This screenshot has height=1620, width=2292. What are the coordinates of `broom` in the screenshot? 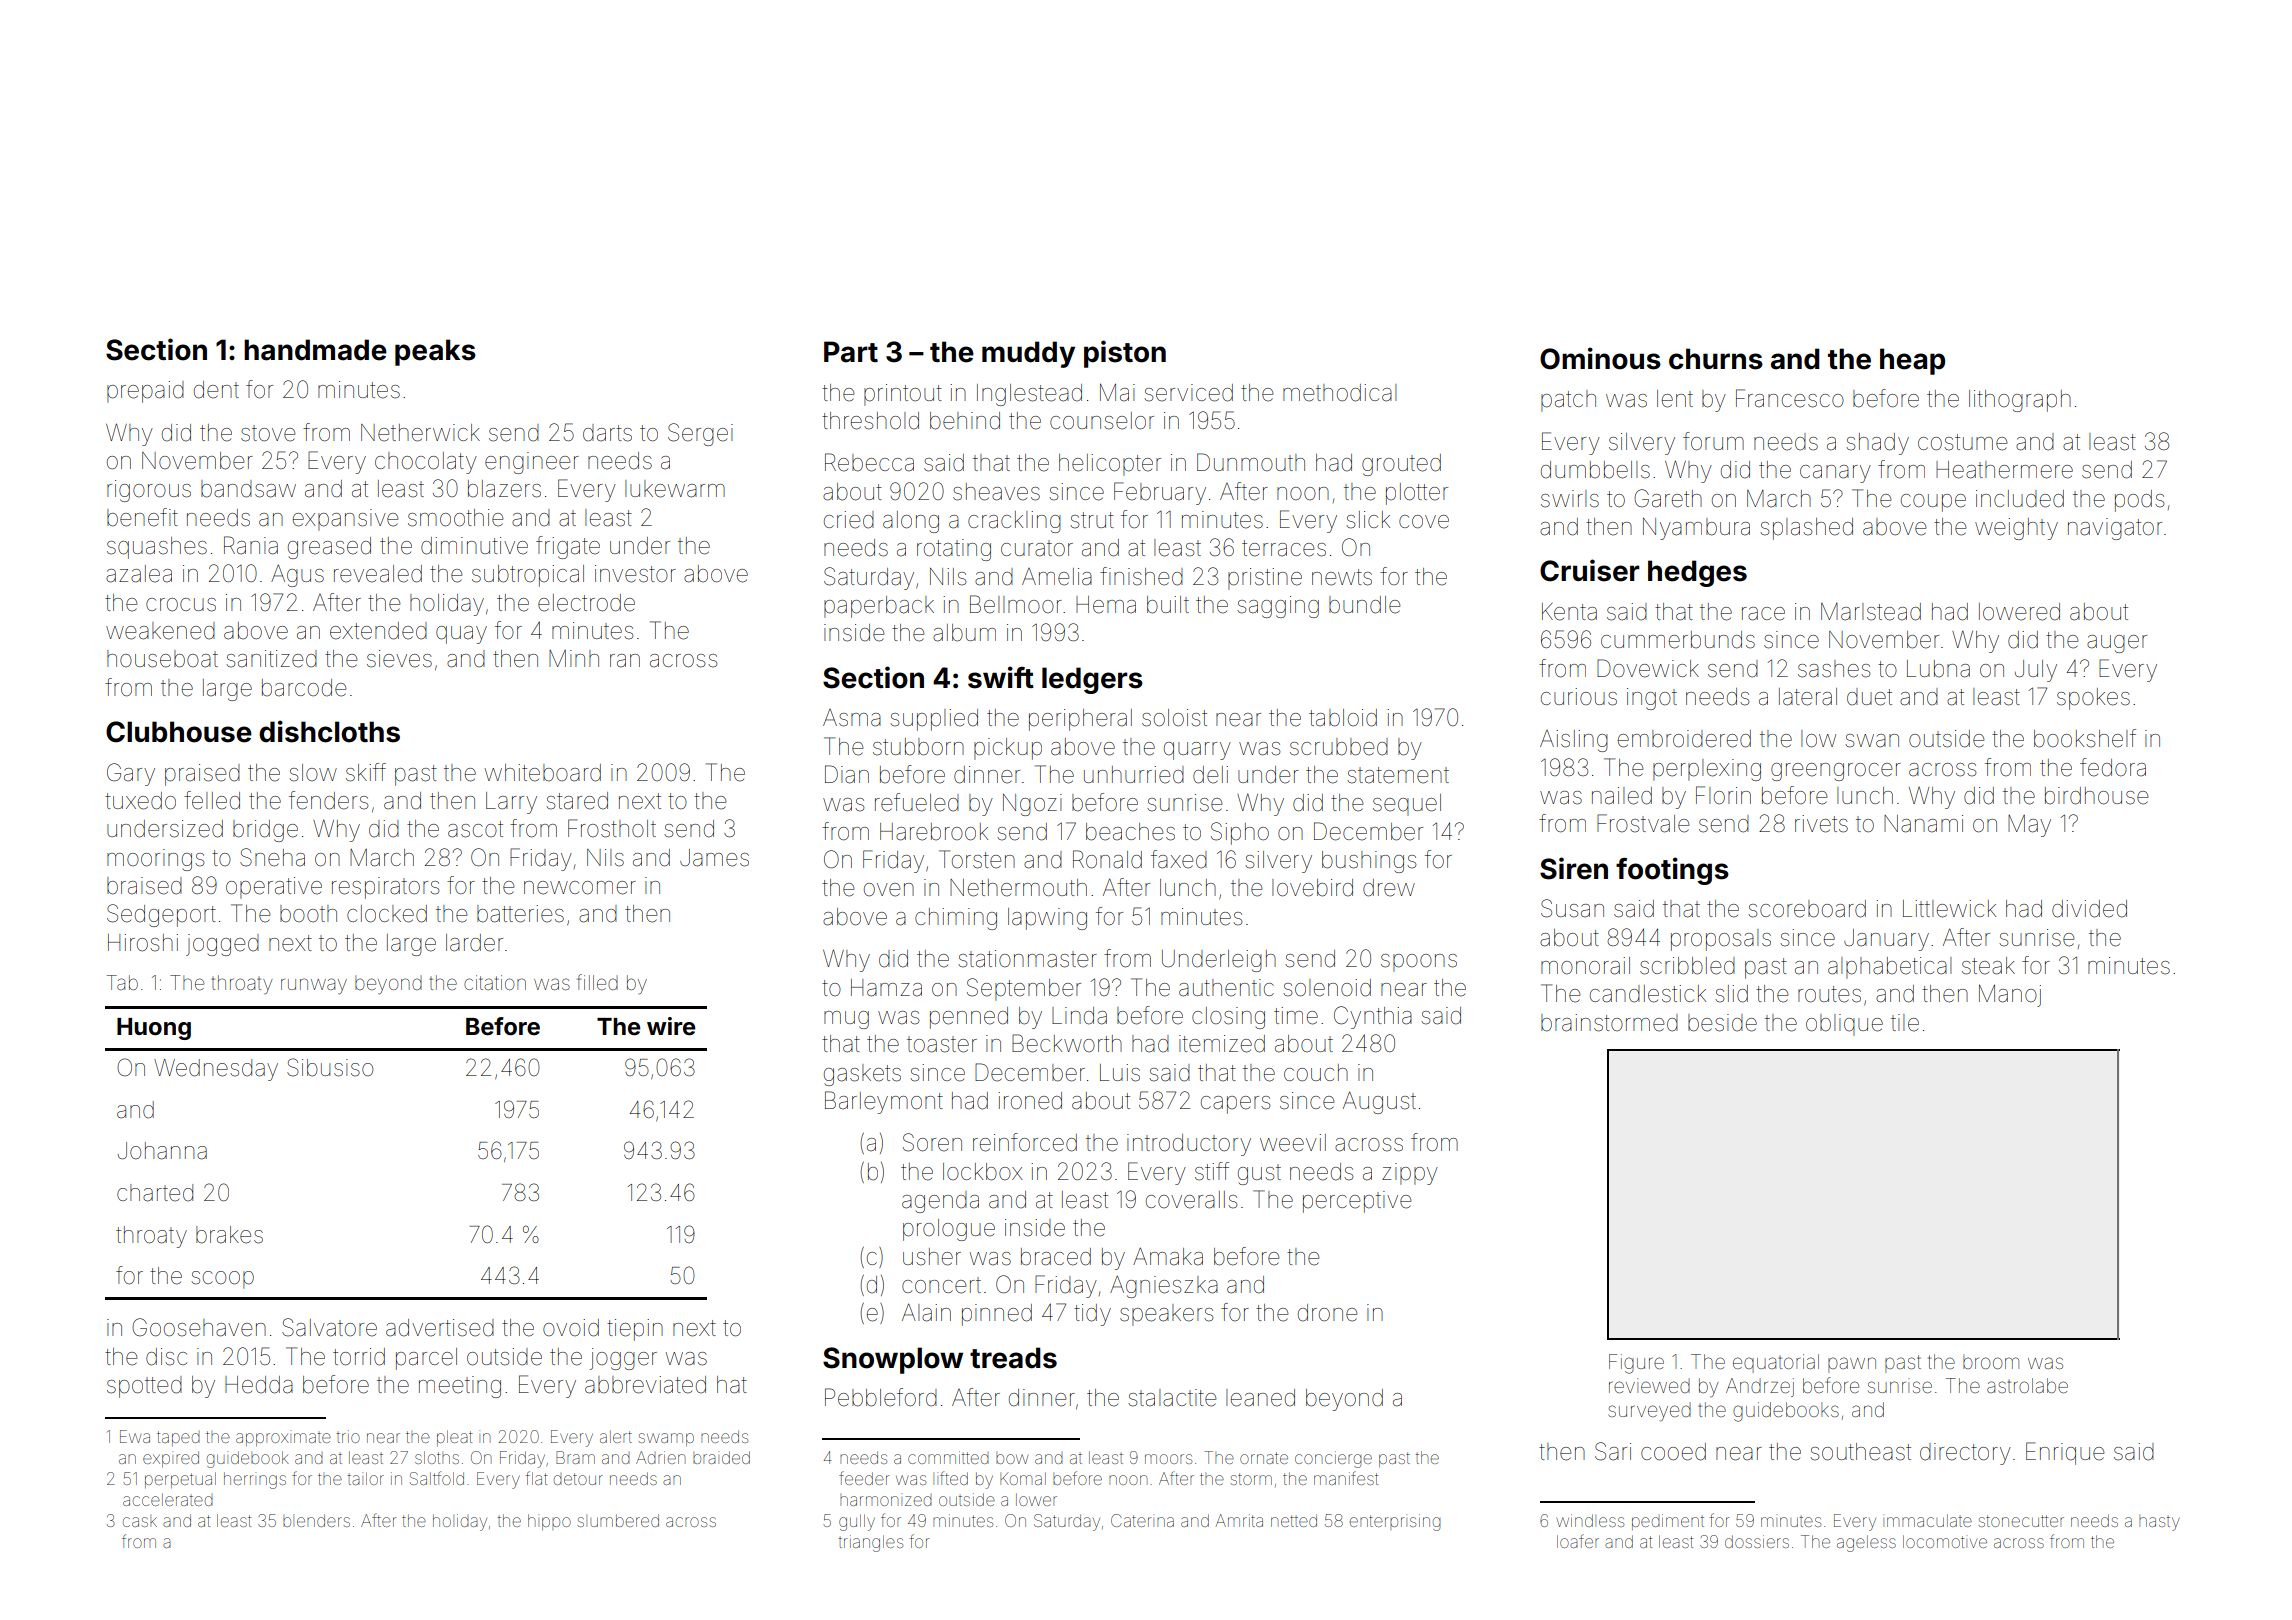 It's located at (1991, 1361).
